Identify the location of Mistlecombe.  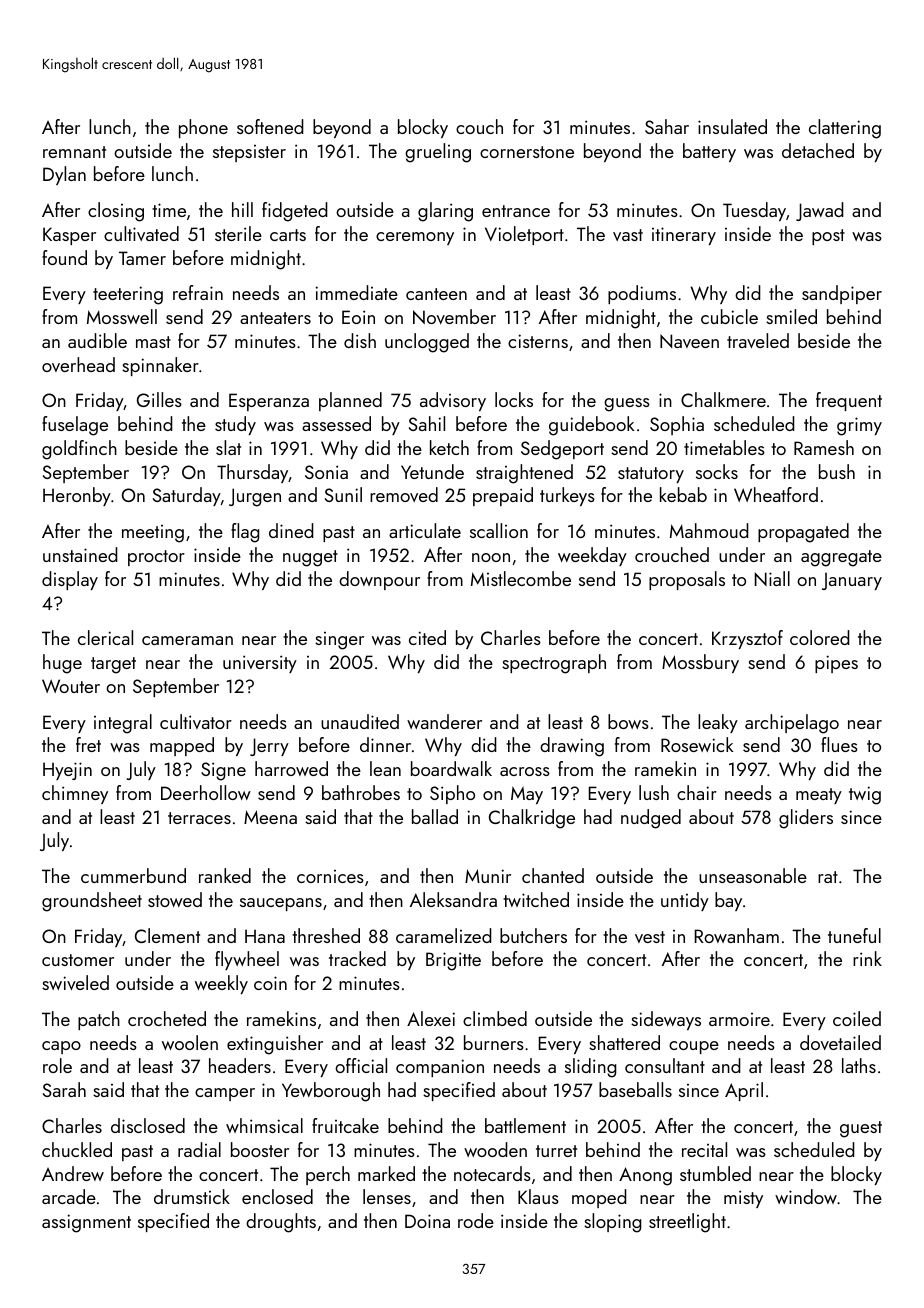
(521, 578).
